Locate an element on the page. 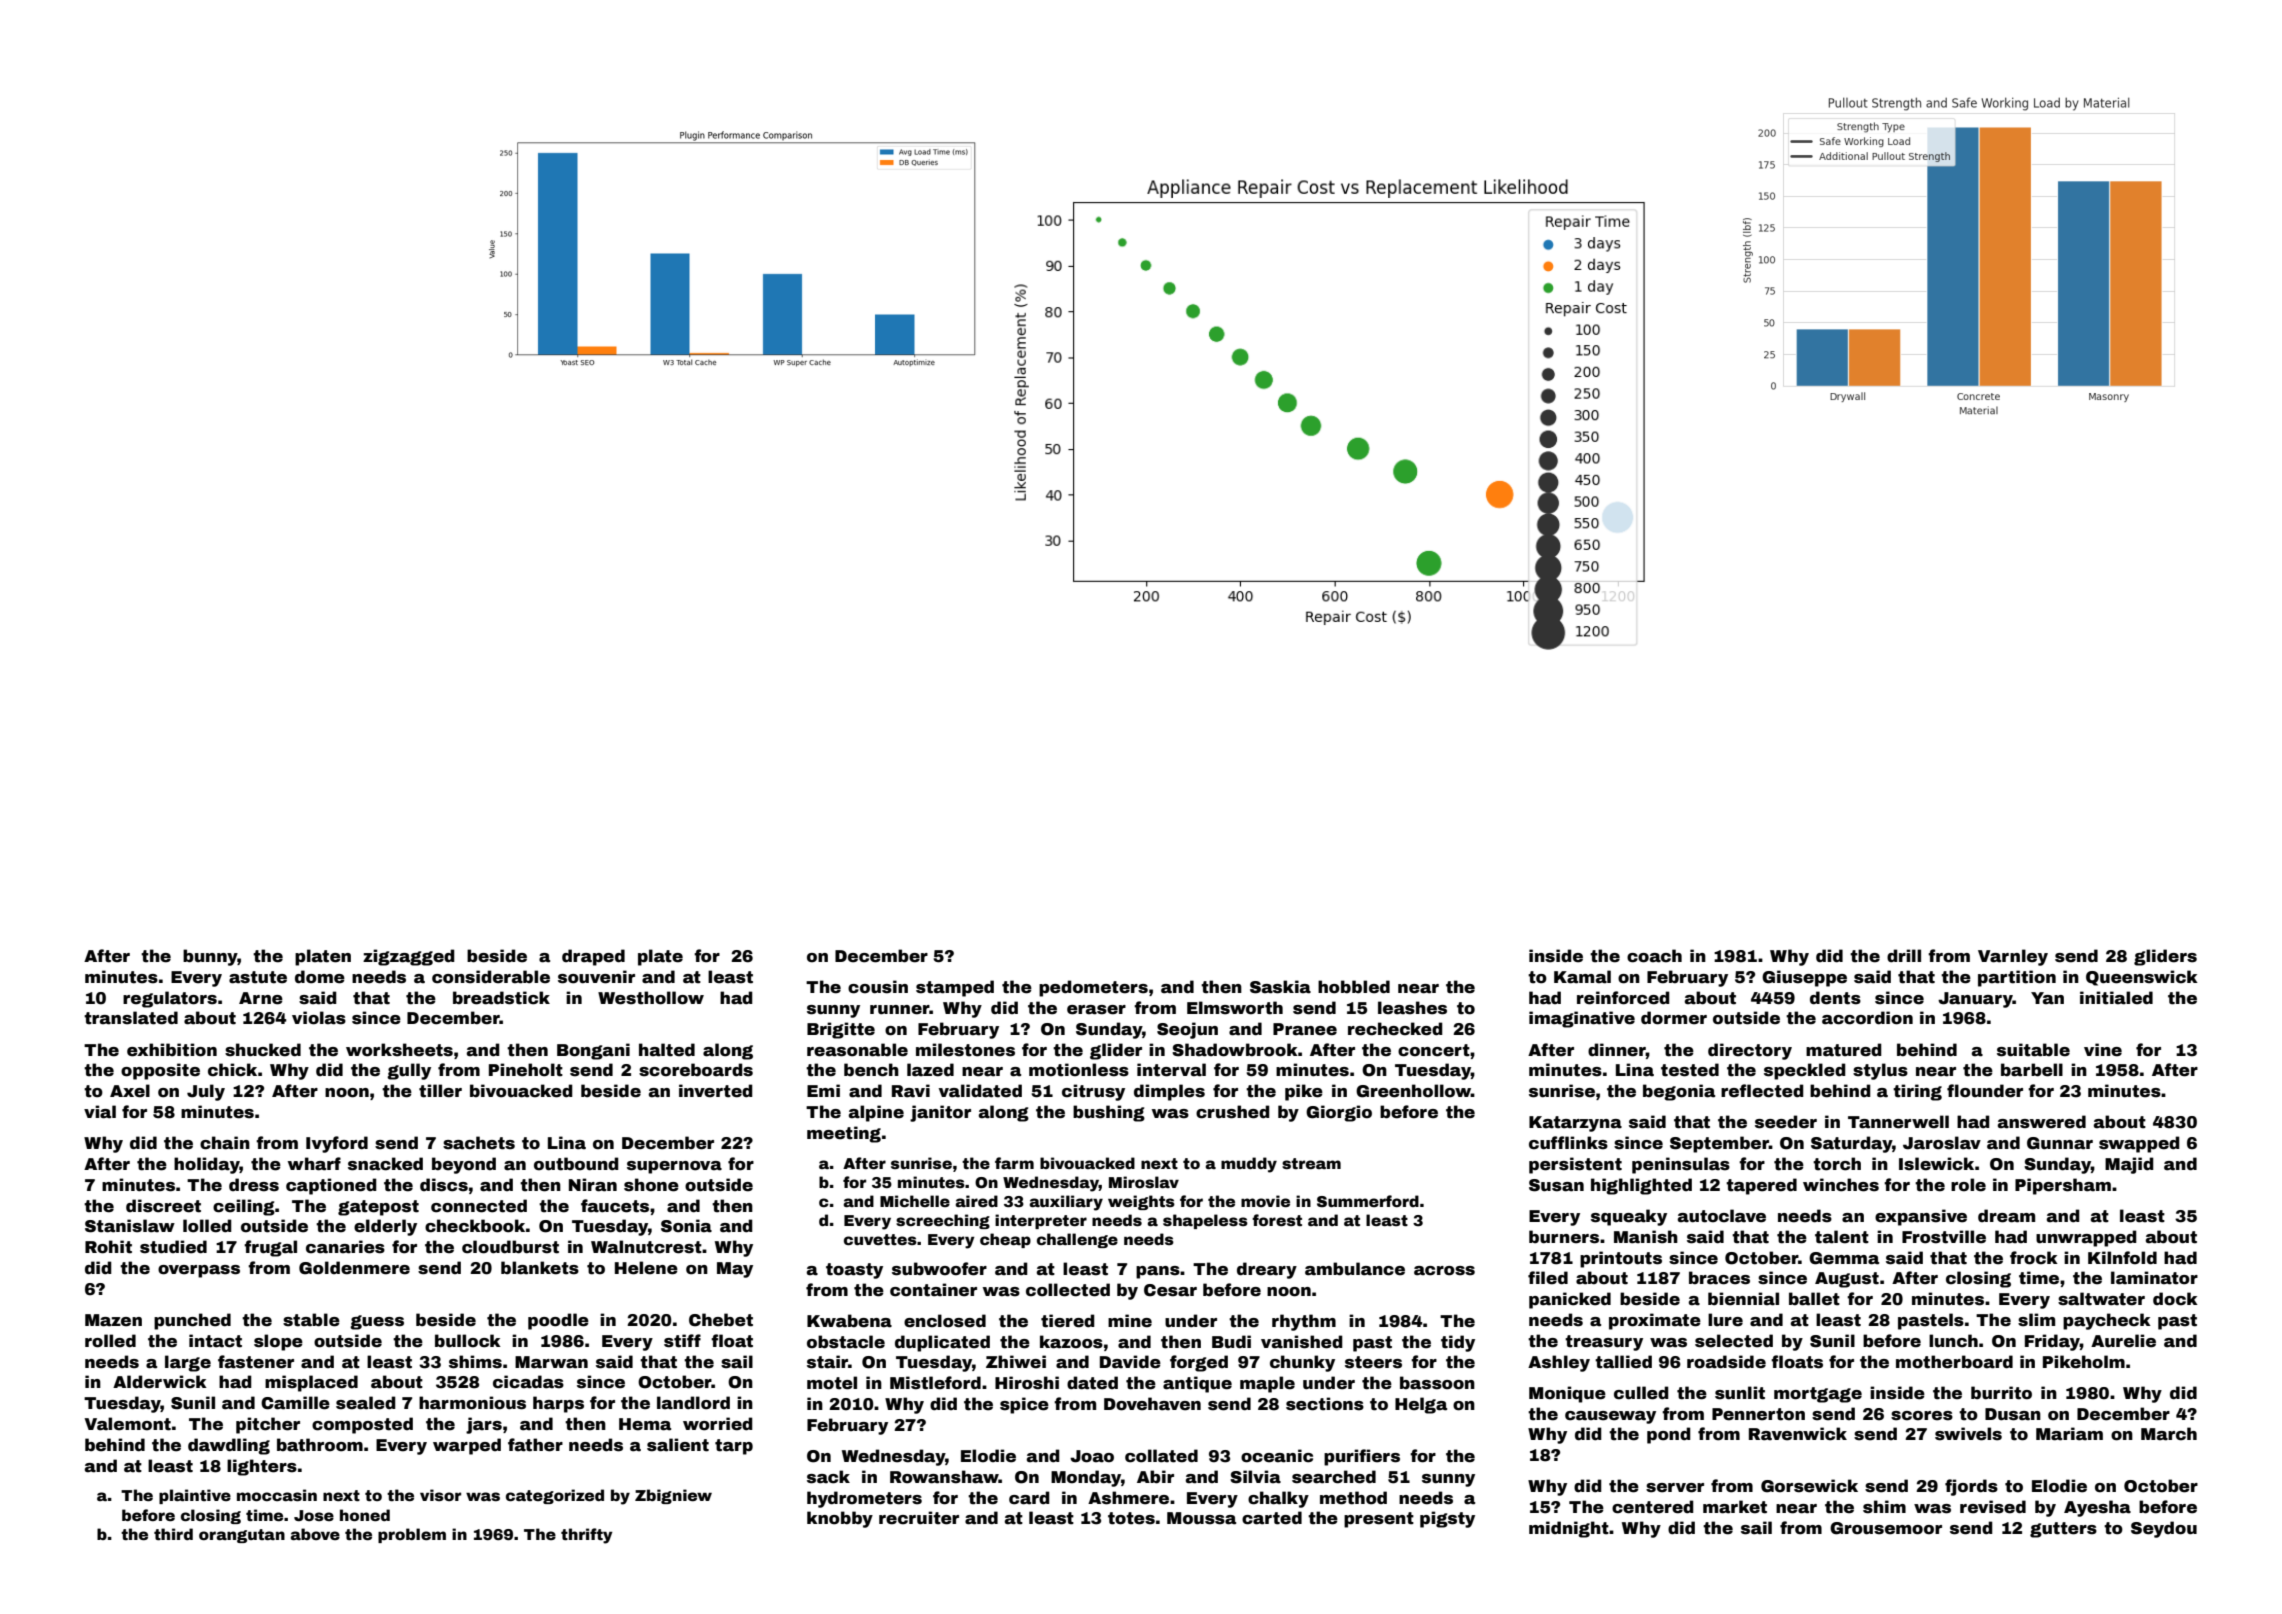 This image has height=1614, width=2282. Varnley is located at coordinates (2013, 957).
